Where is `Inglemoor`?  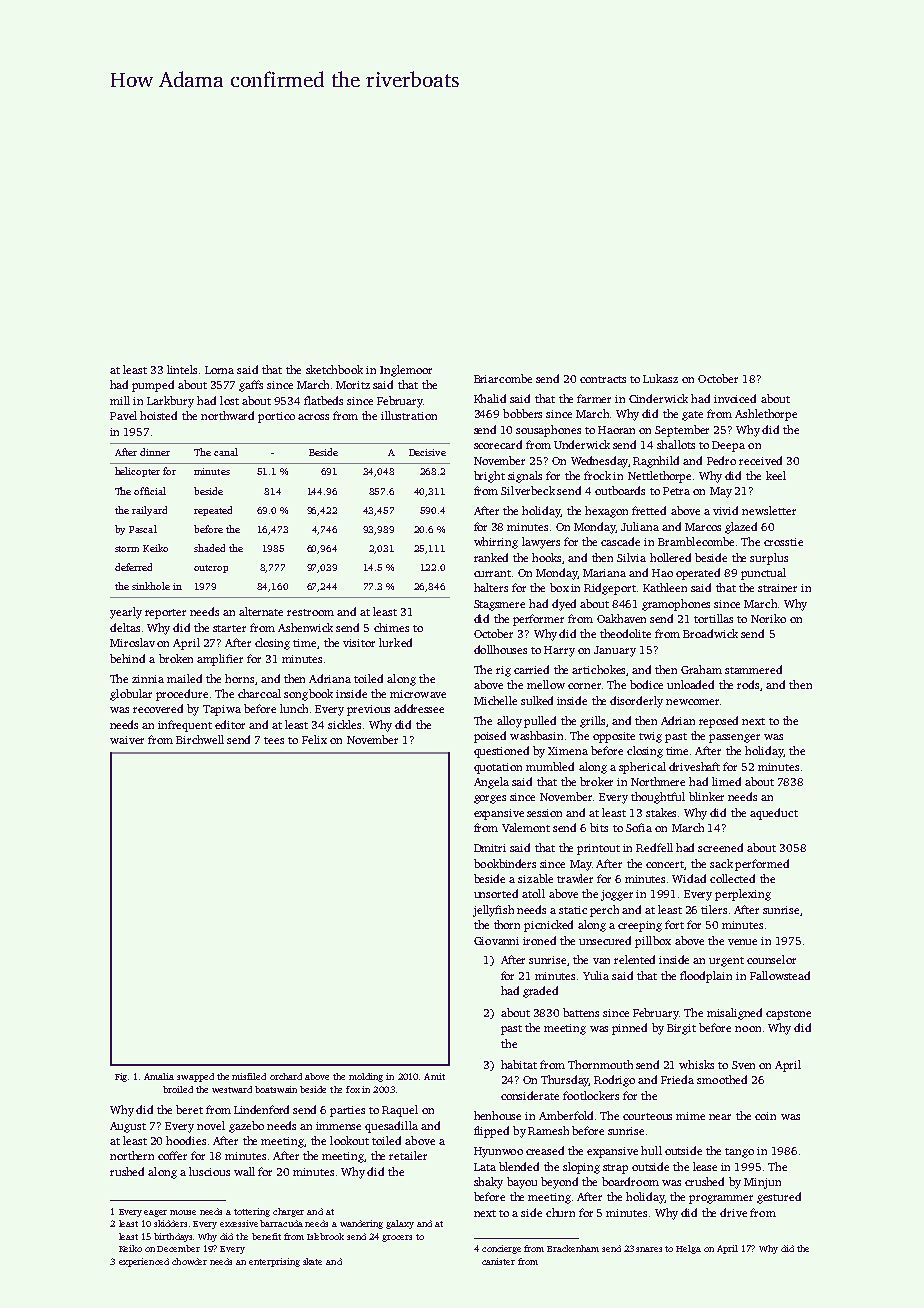 Inglemoor is located at coordinates (406, 371).
